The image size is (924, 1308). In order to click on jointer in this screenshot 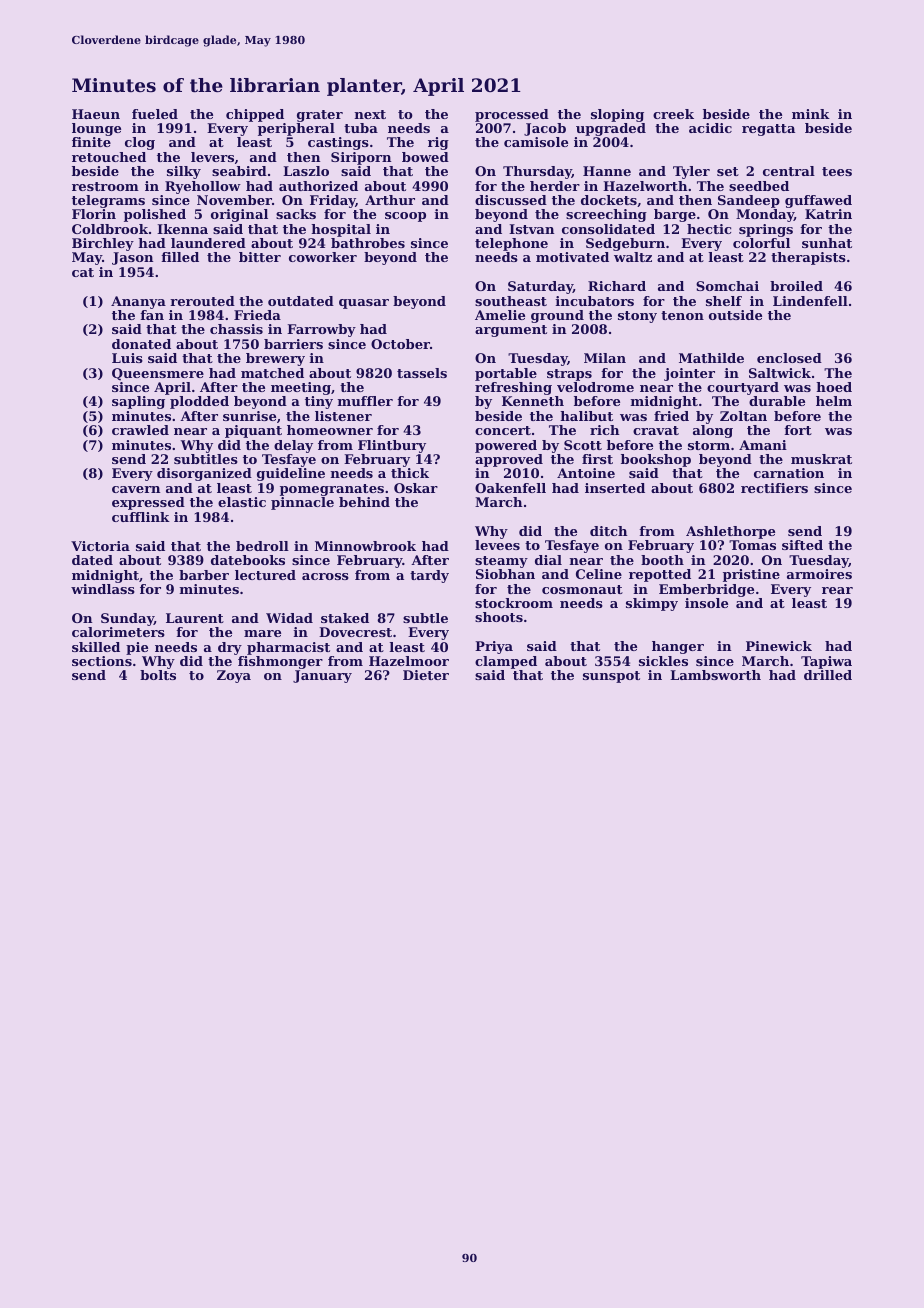, I will do `click(689, 374)`.
